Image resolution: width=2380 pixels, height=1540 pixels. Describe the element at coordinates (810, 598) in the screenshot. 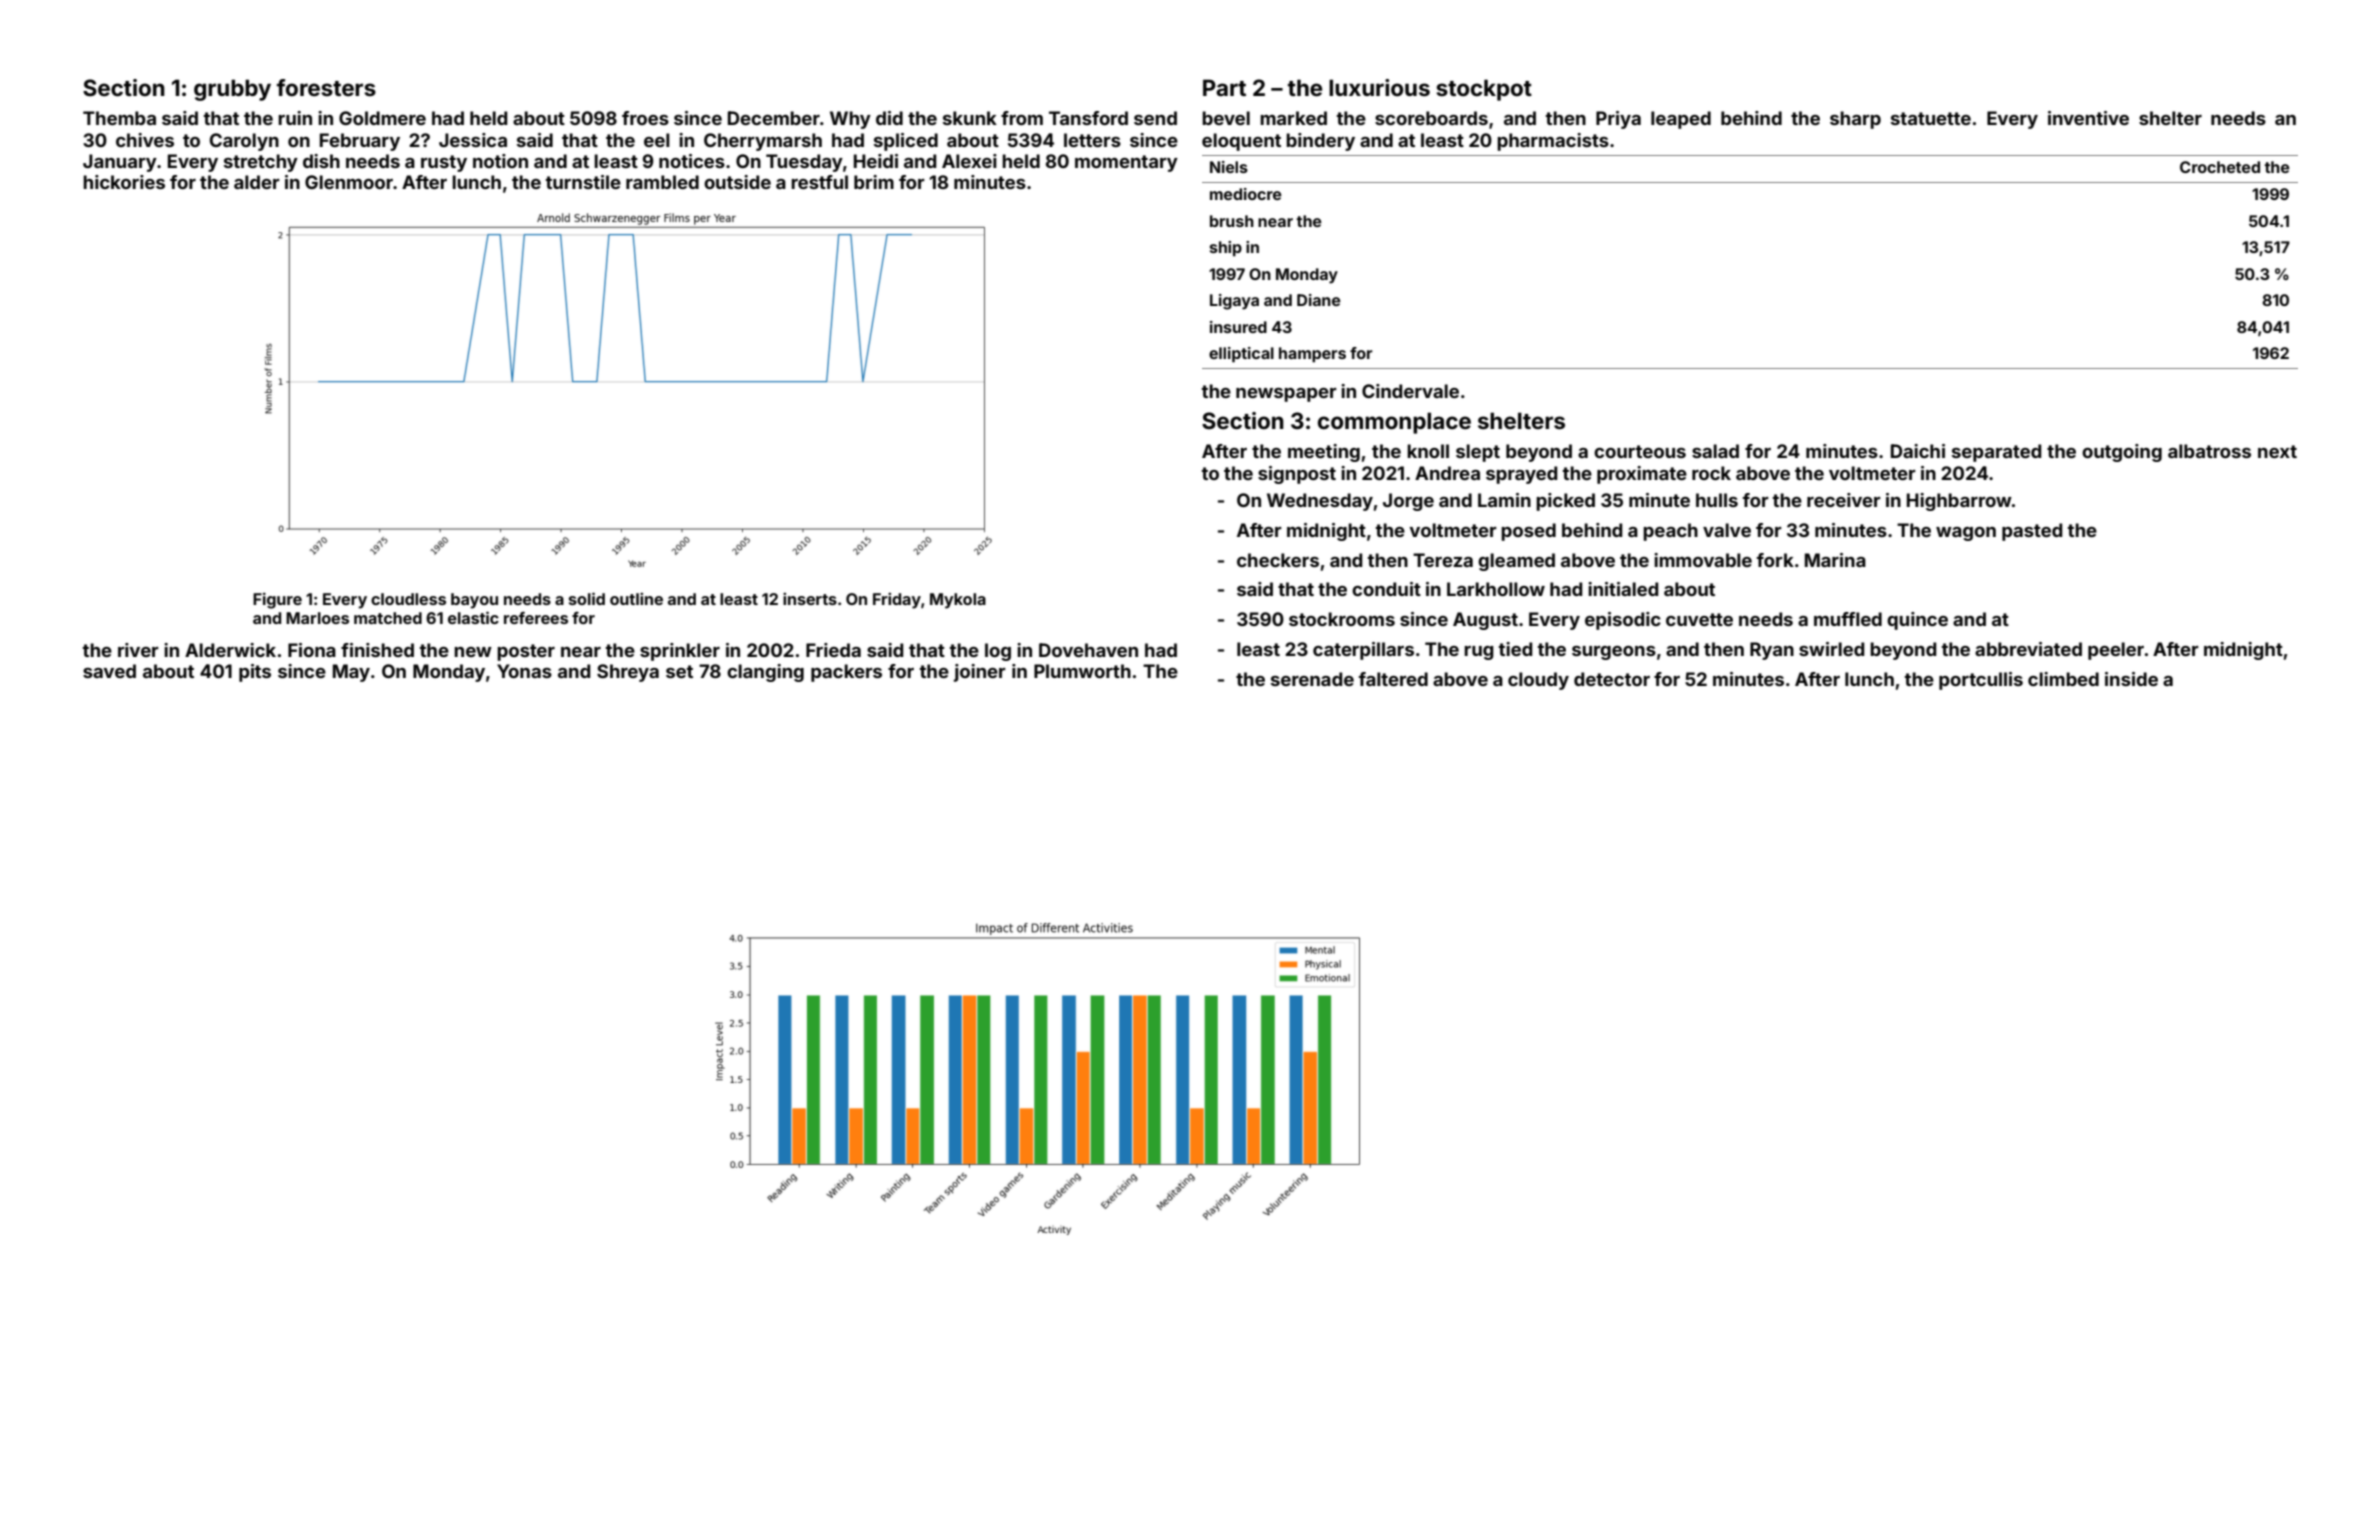

I see `inserts` at that location.
